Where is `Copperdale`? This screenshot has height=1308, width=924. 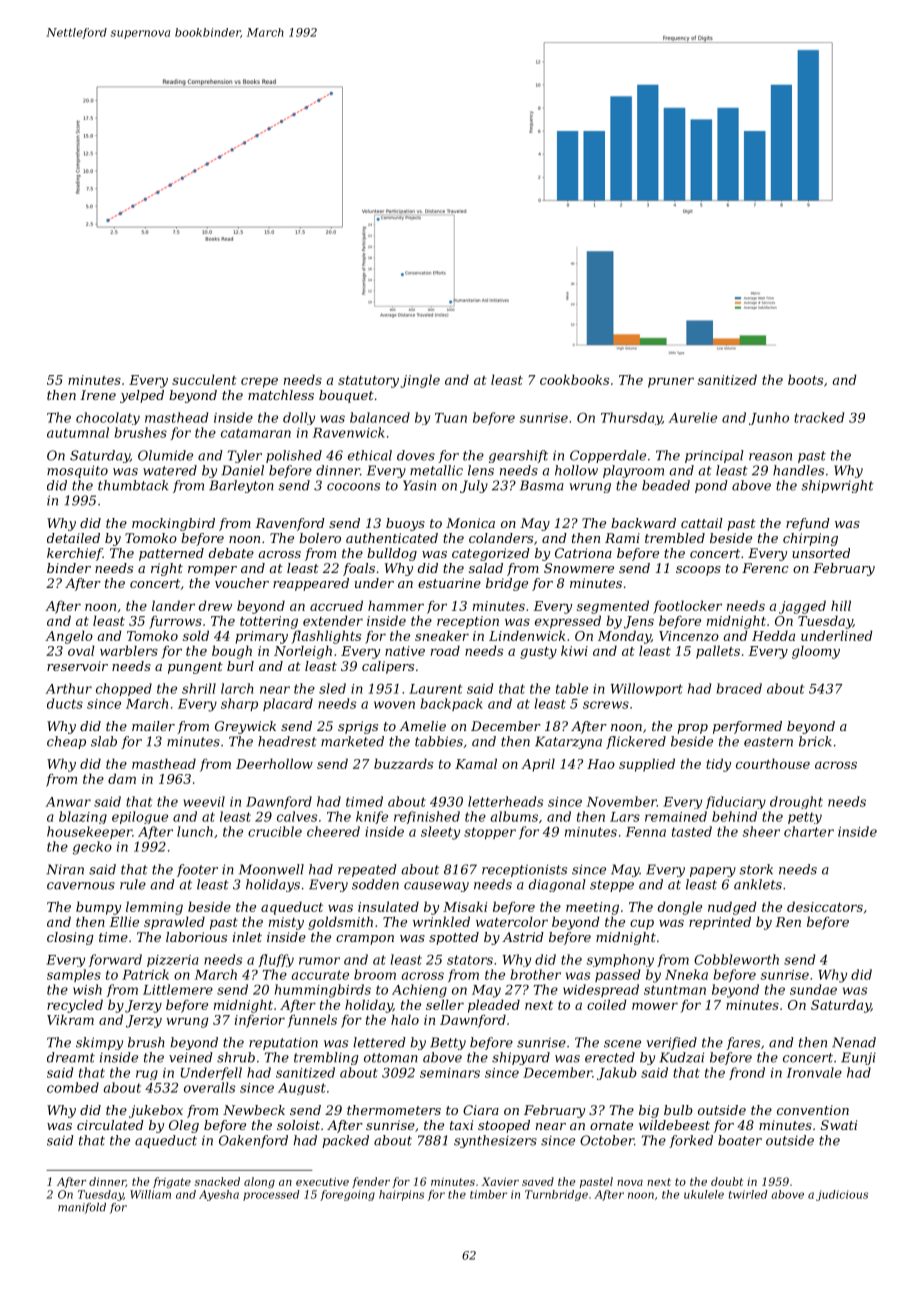
Copperdale is located at coordinates (608, 456).
